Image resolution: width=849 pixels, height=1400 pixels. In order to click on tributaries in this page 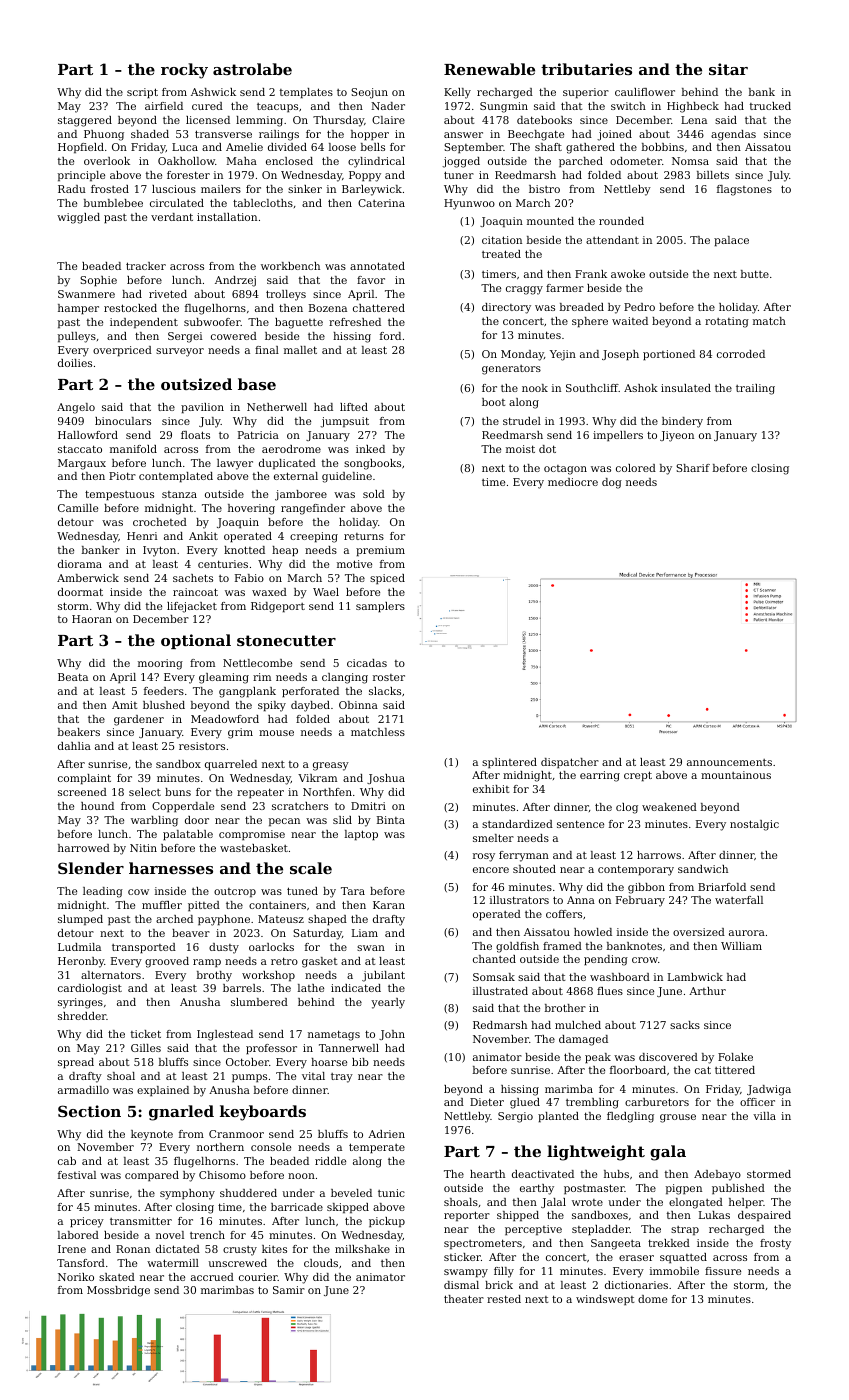, I will do `click(586, 69)`.
